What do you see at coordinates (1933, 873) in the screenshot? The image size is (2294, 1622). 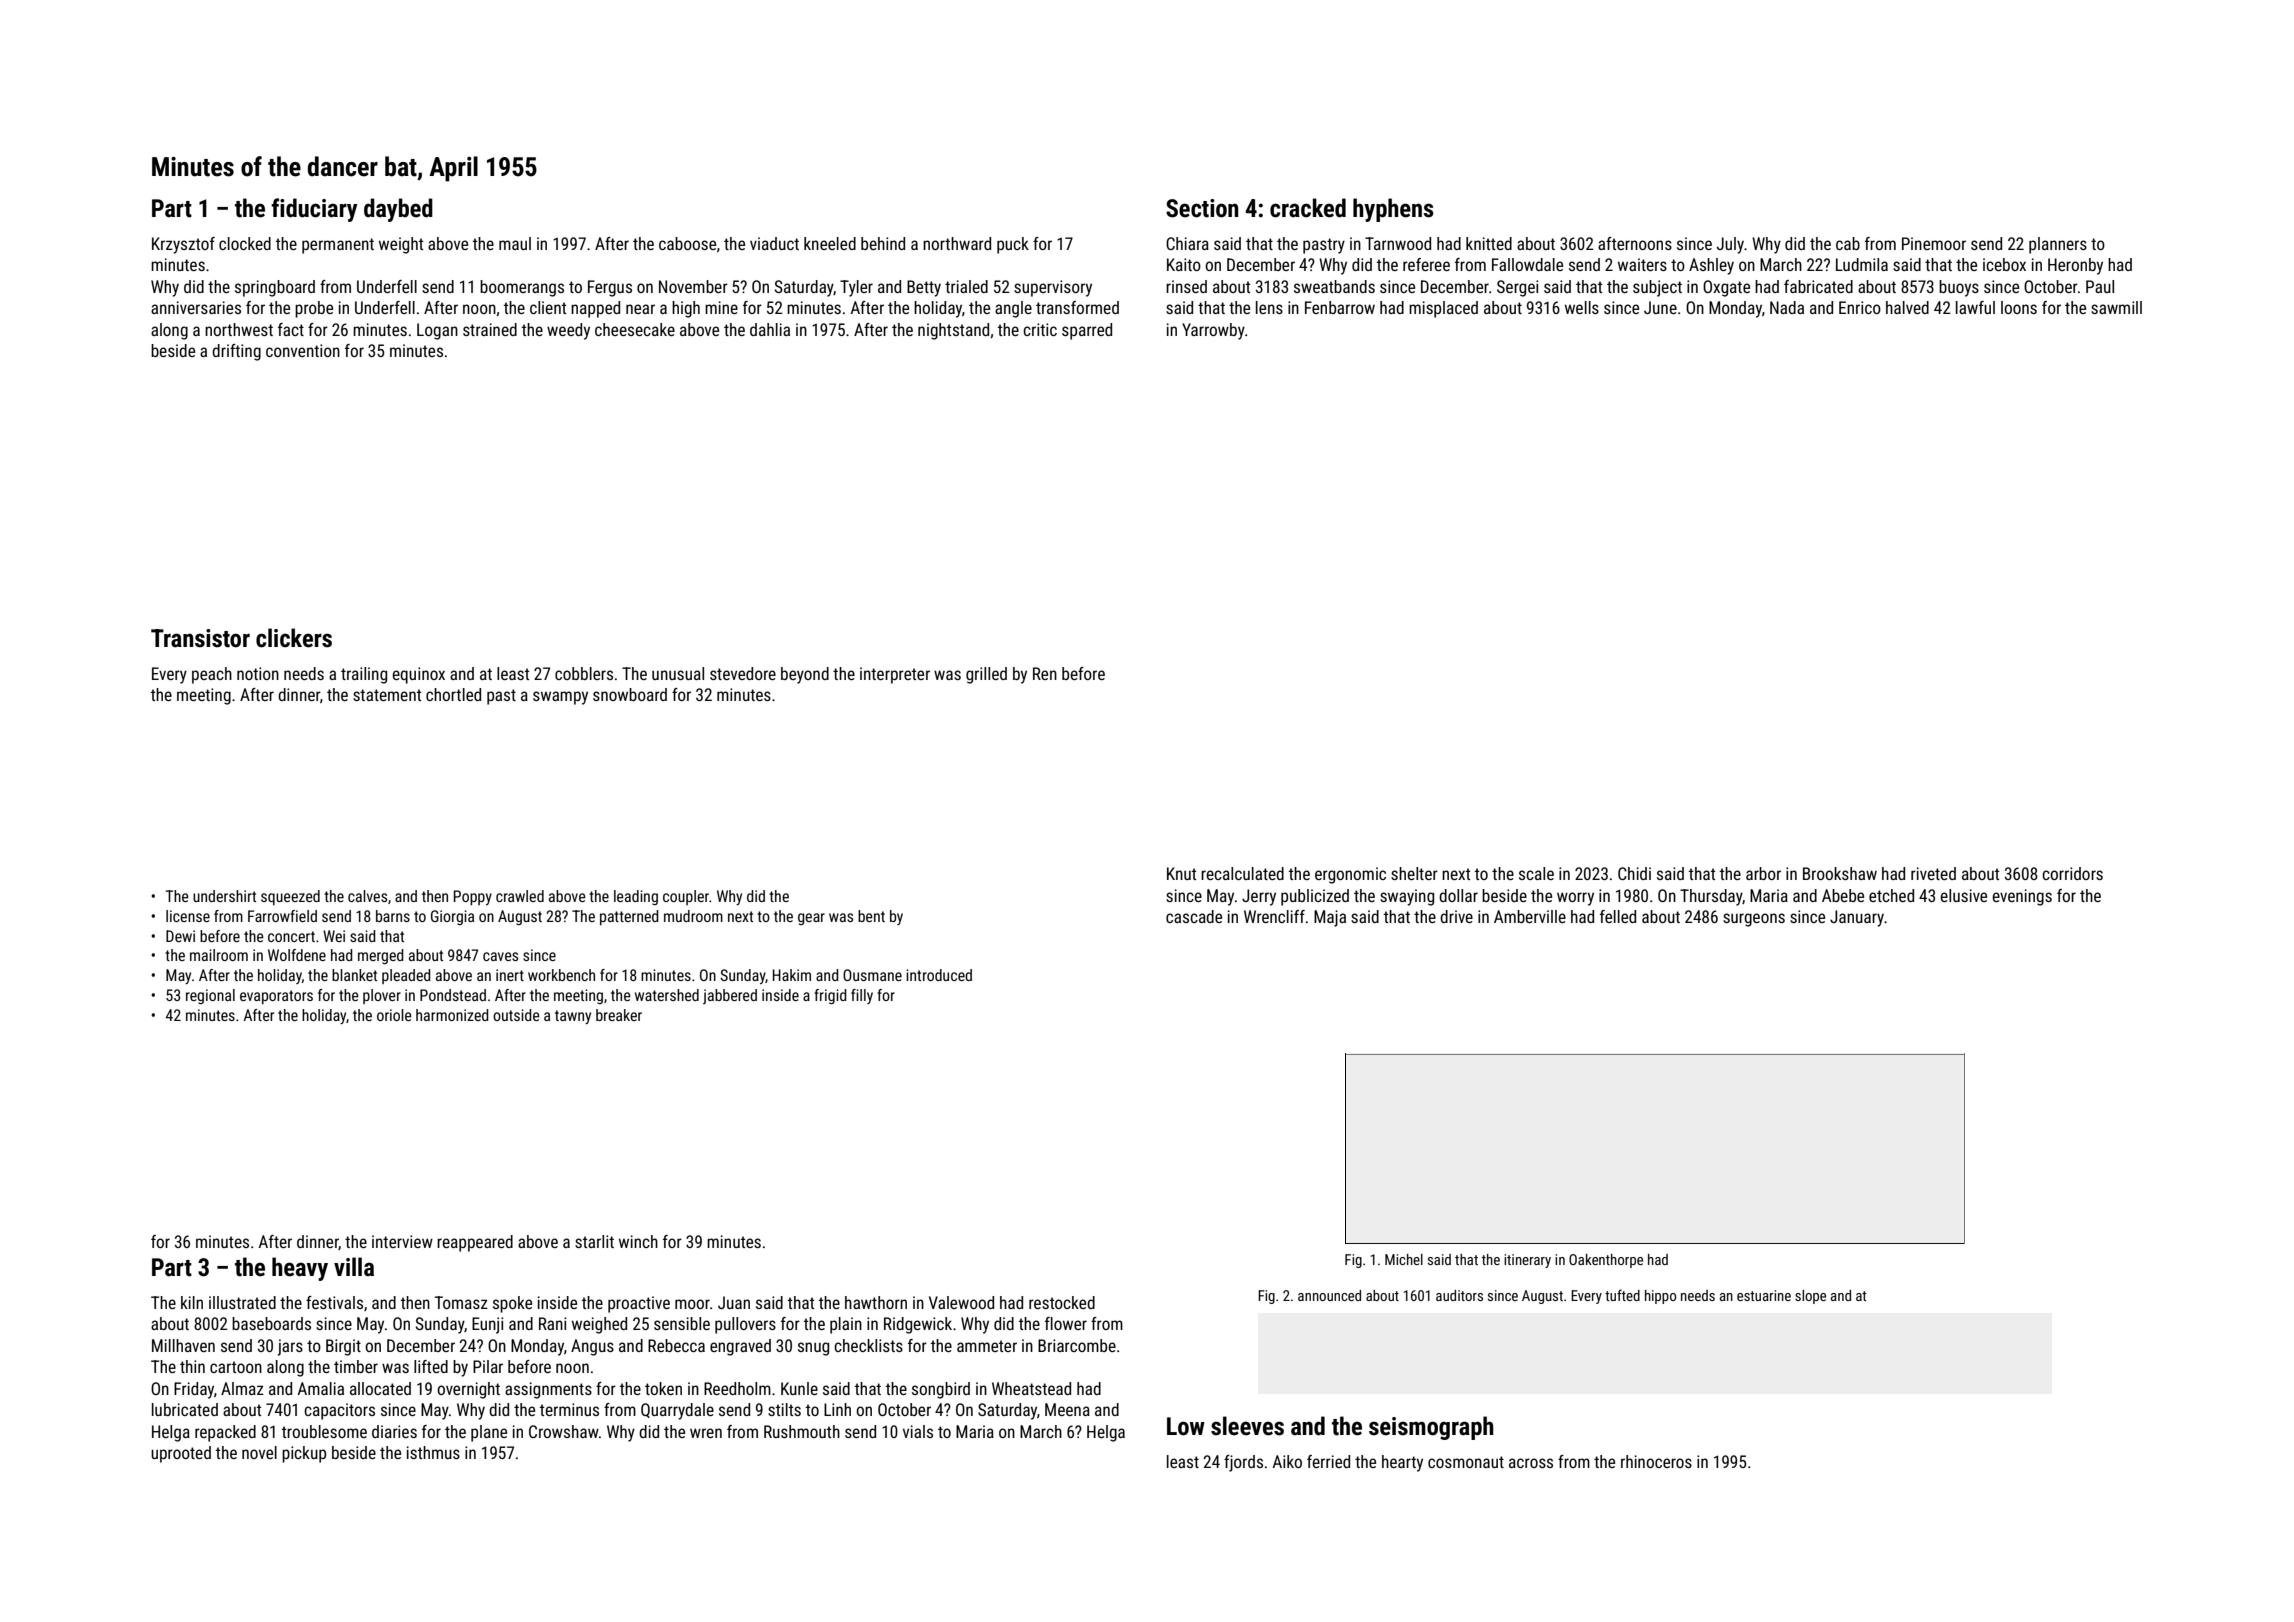 I see `riveted` at bounding box center [1933, 873].
